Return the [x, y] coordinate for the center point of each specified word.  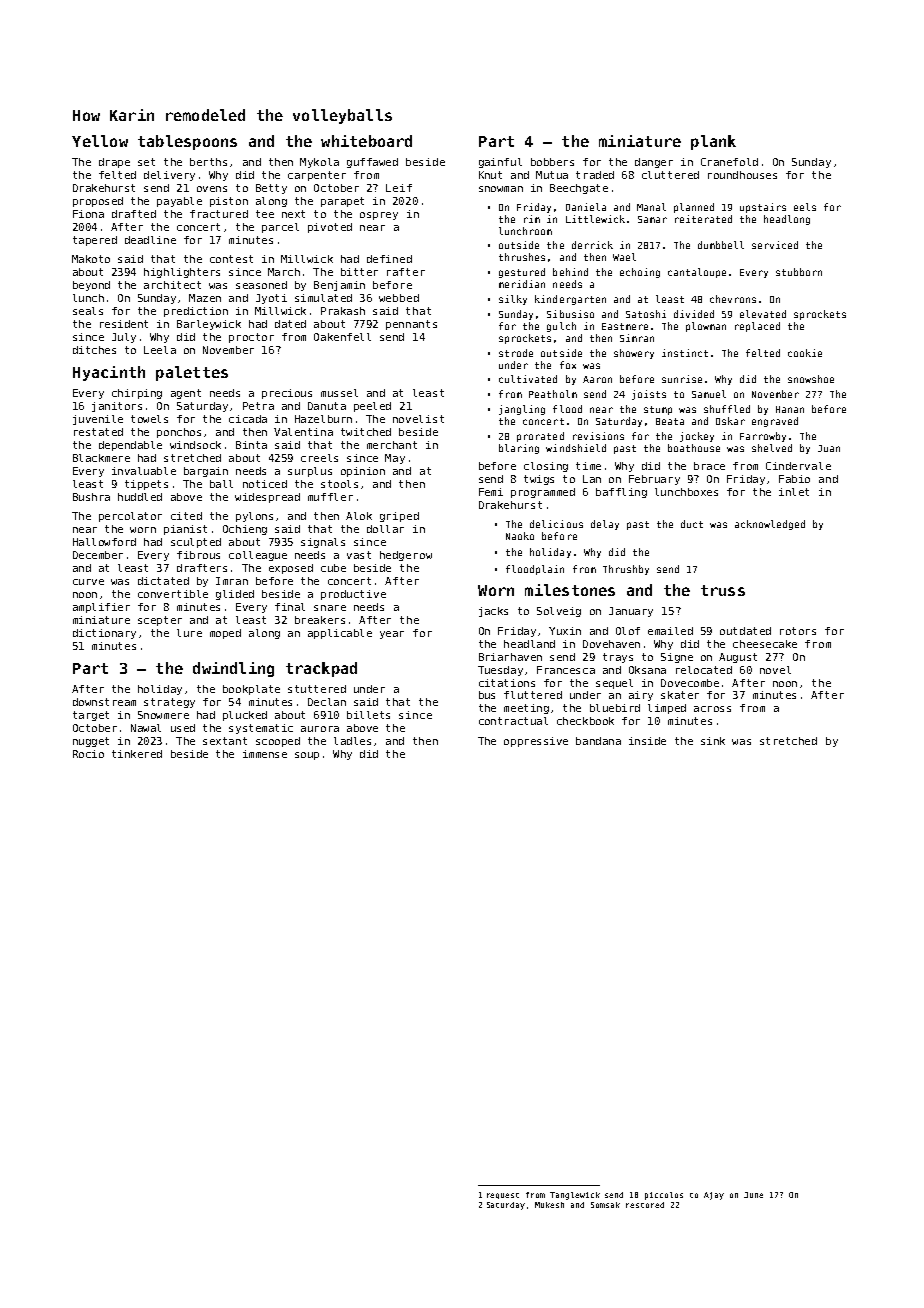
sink [713, 741]
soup [307, 756]
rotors [798, 631]
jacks [493, 612]
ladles [352, 741]
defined [389, 259]
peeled [372, 407]
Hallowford [104, 542]
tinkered [137, 754]
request [503, 1196]
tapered [95, 241]
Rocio [88, 754]
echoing [640, 273]
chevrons [733, 299]
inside [647, 741]
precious [287, 394]
